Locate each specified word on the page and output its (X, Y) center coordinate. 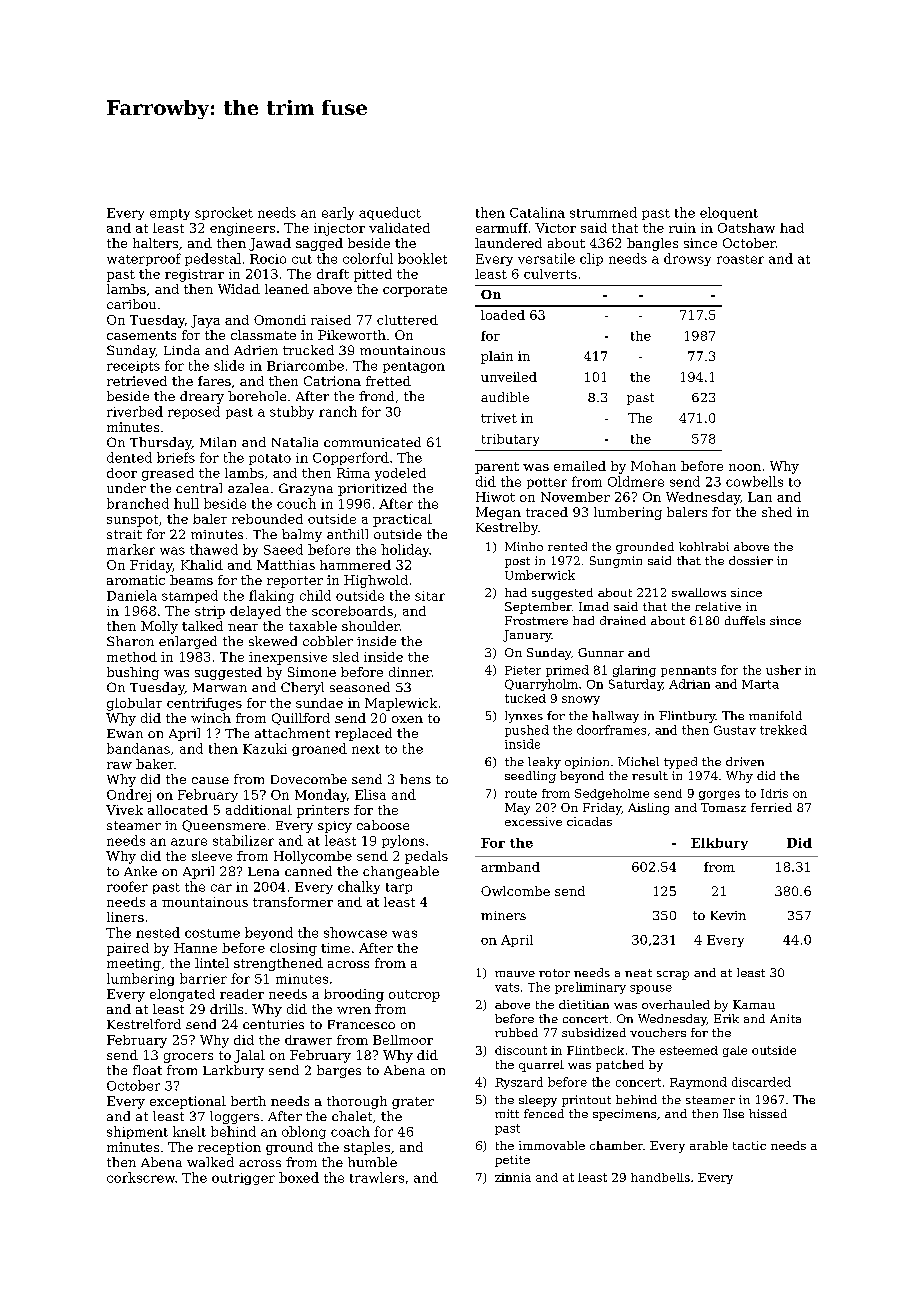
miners (503, 915)
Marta (760, 684)
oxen (407, 719)
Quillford (301, 719)
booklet (422, 258)
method (132, 657)
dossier (751, 560)
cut (302, 259)
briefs (176, 457)
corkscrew (141, 1177)
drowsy (687, 259)
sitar (430, 596)
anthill (347, 534)
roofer (127, 886)
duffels (745, 620)
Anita (785, 1018)
